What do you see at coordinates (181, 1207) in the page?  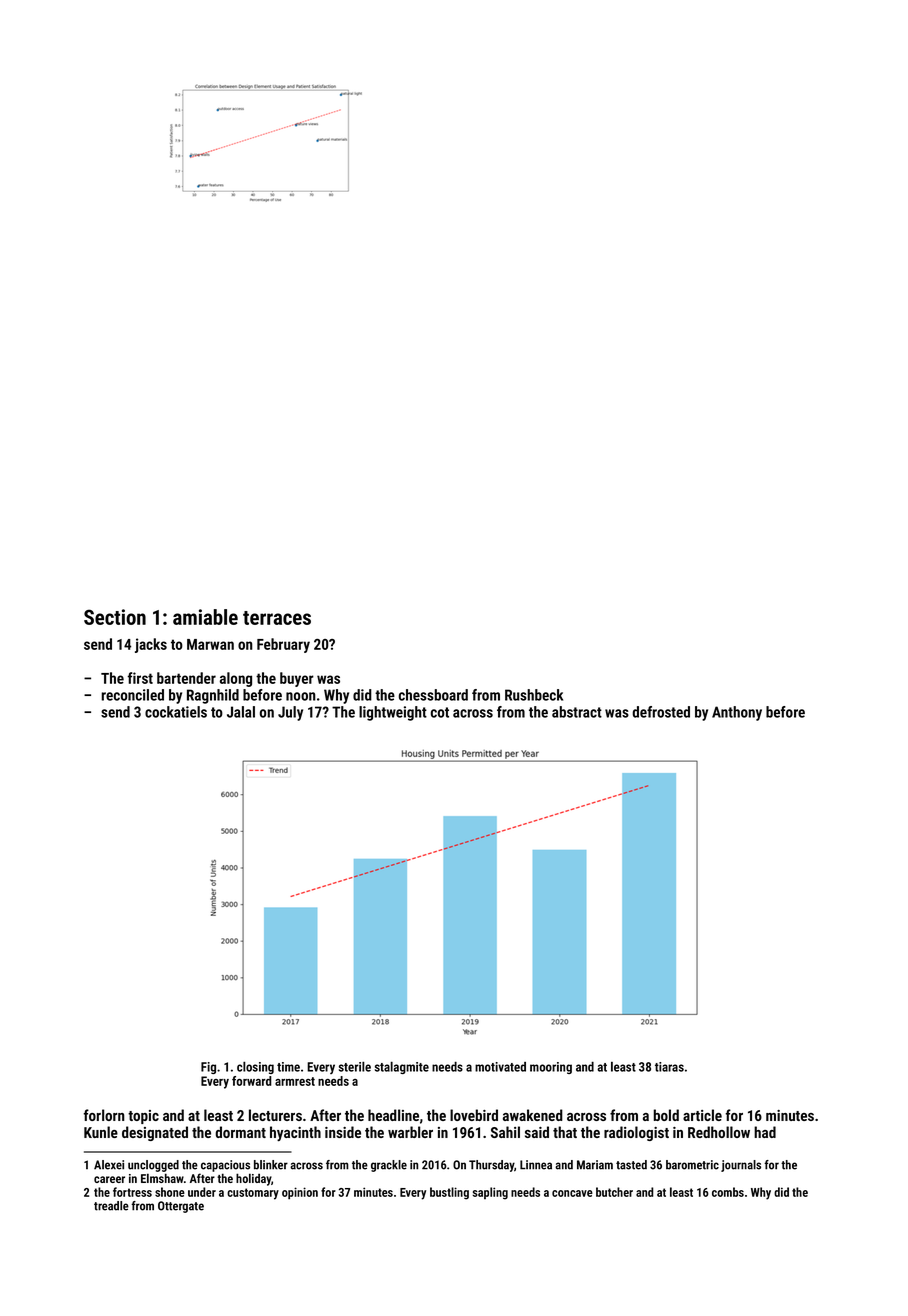 I see `Ottergate` at bounding box center [181, 1207].
